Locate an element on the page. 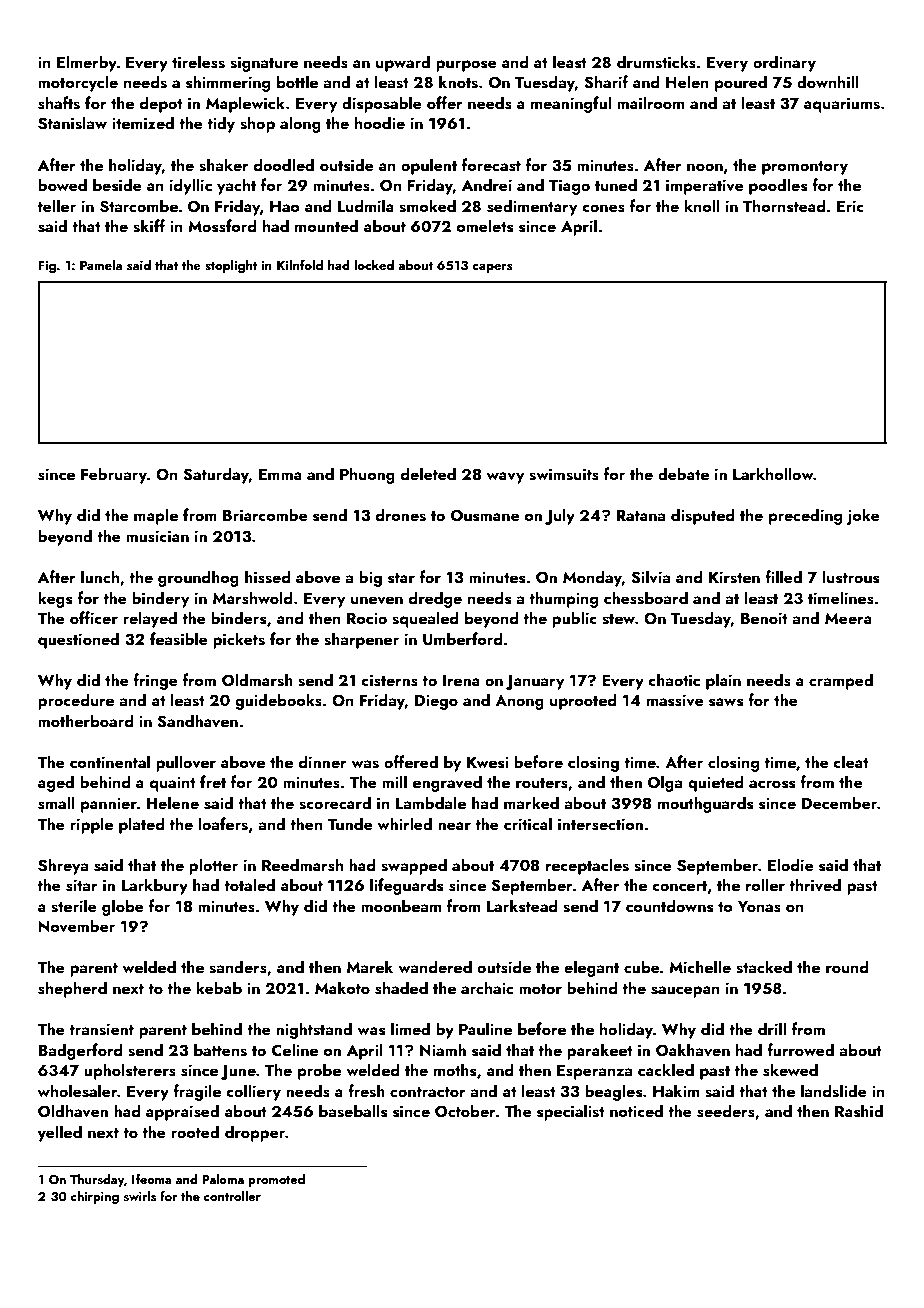 The image size is (924, 1308). Sandhaven is located at coordinates (197, 721).
